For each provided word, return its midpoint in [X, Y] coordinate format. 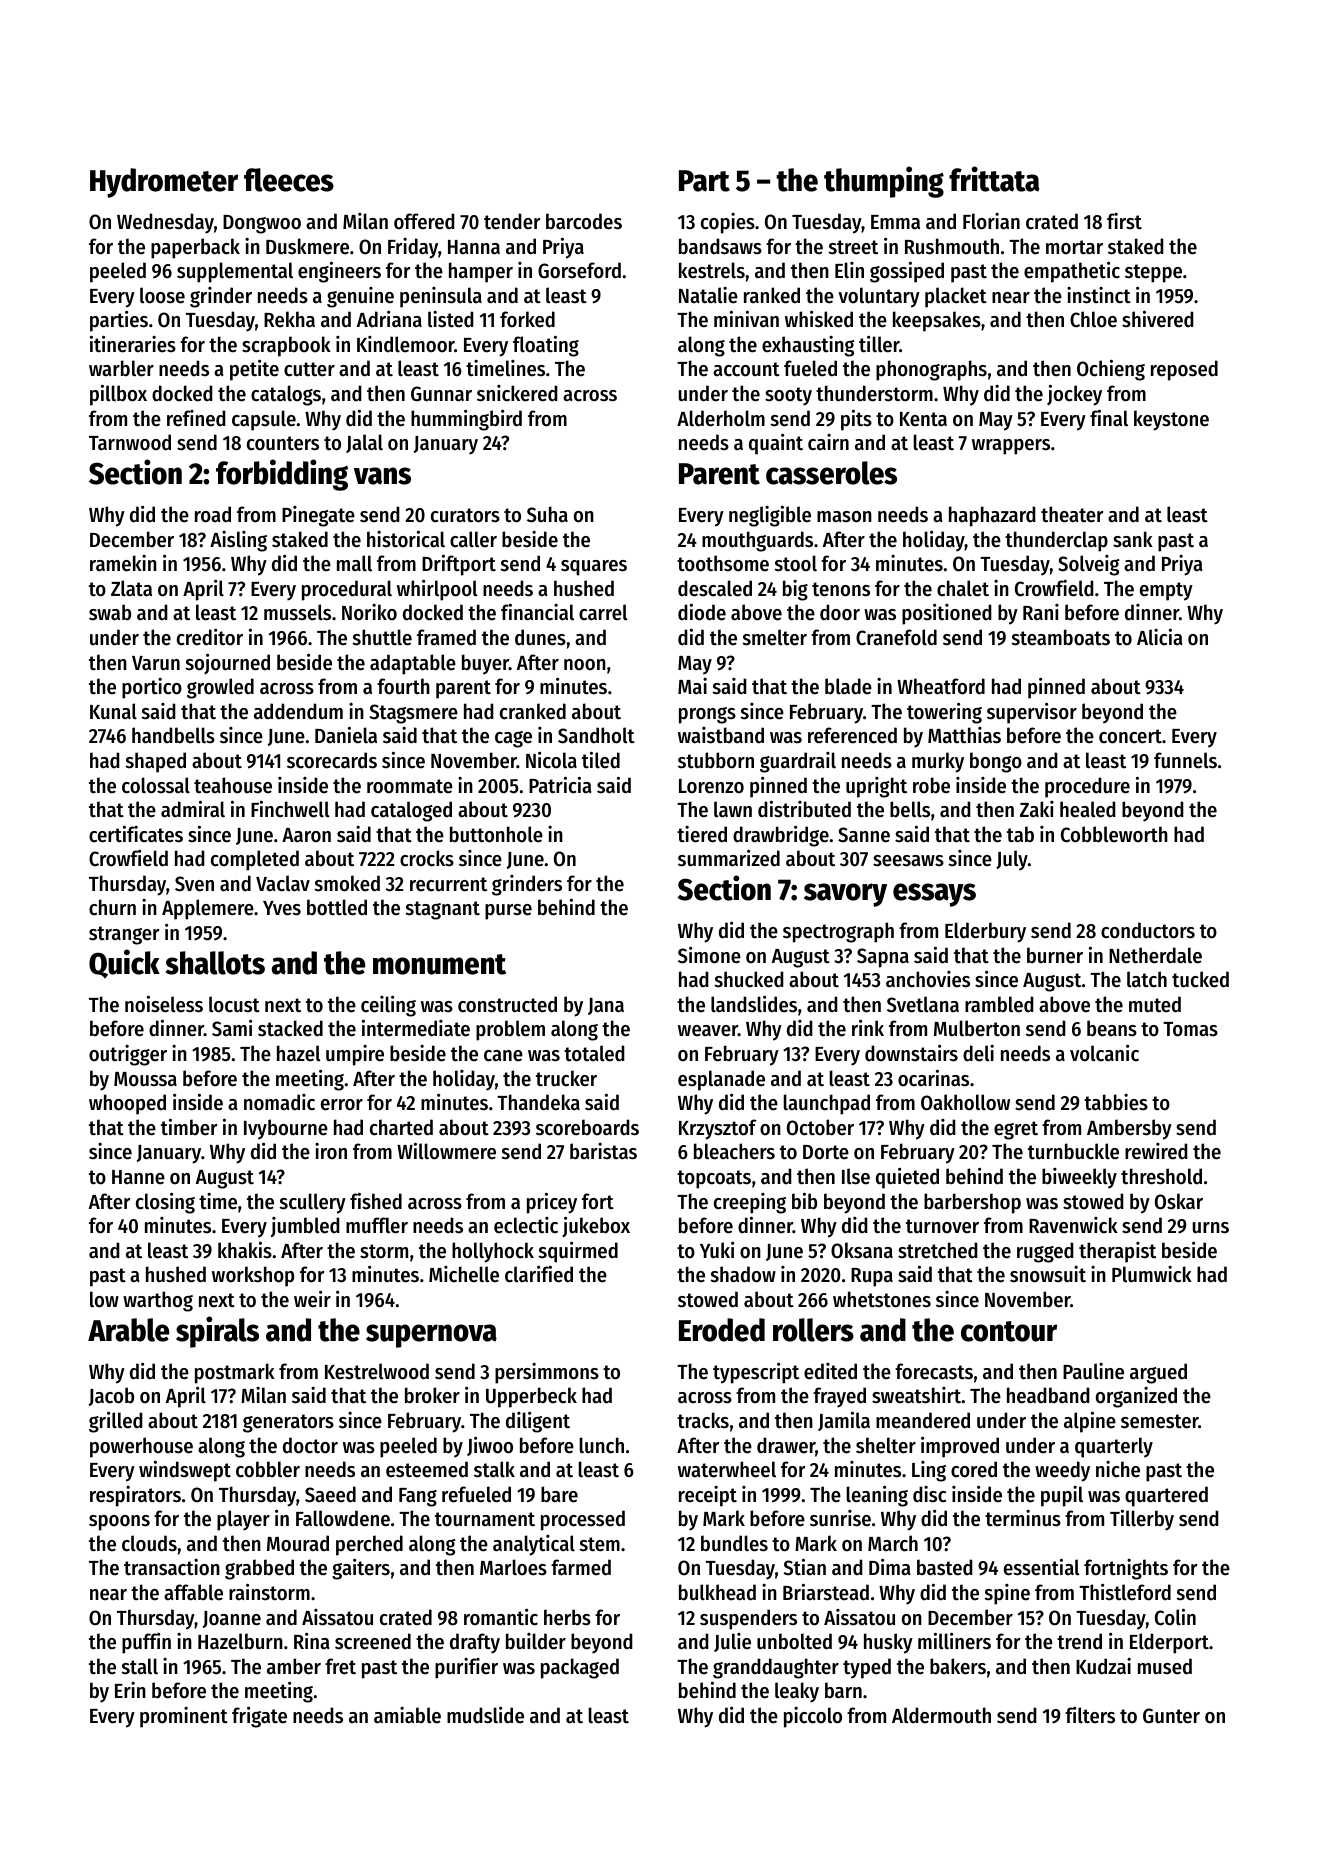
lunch [601, 1445]
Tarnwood [130, 442]
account [746, 369]
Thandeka [538, 1102]
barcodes [584, 221]
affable [193, 1592]
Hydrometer [164, 183]
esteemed [427, 1469]
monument [439, 964]
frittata [994, 179]
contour [1009, 1331]
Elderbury [985, 932]
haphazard [992, 516]
